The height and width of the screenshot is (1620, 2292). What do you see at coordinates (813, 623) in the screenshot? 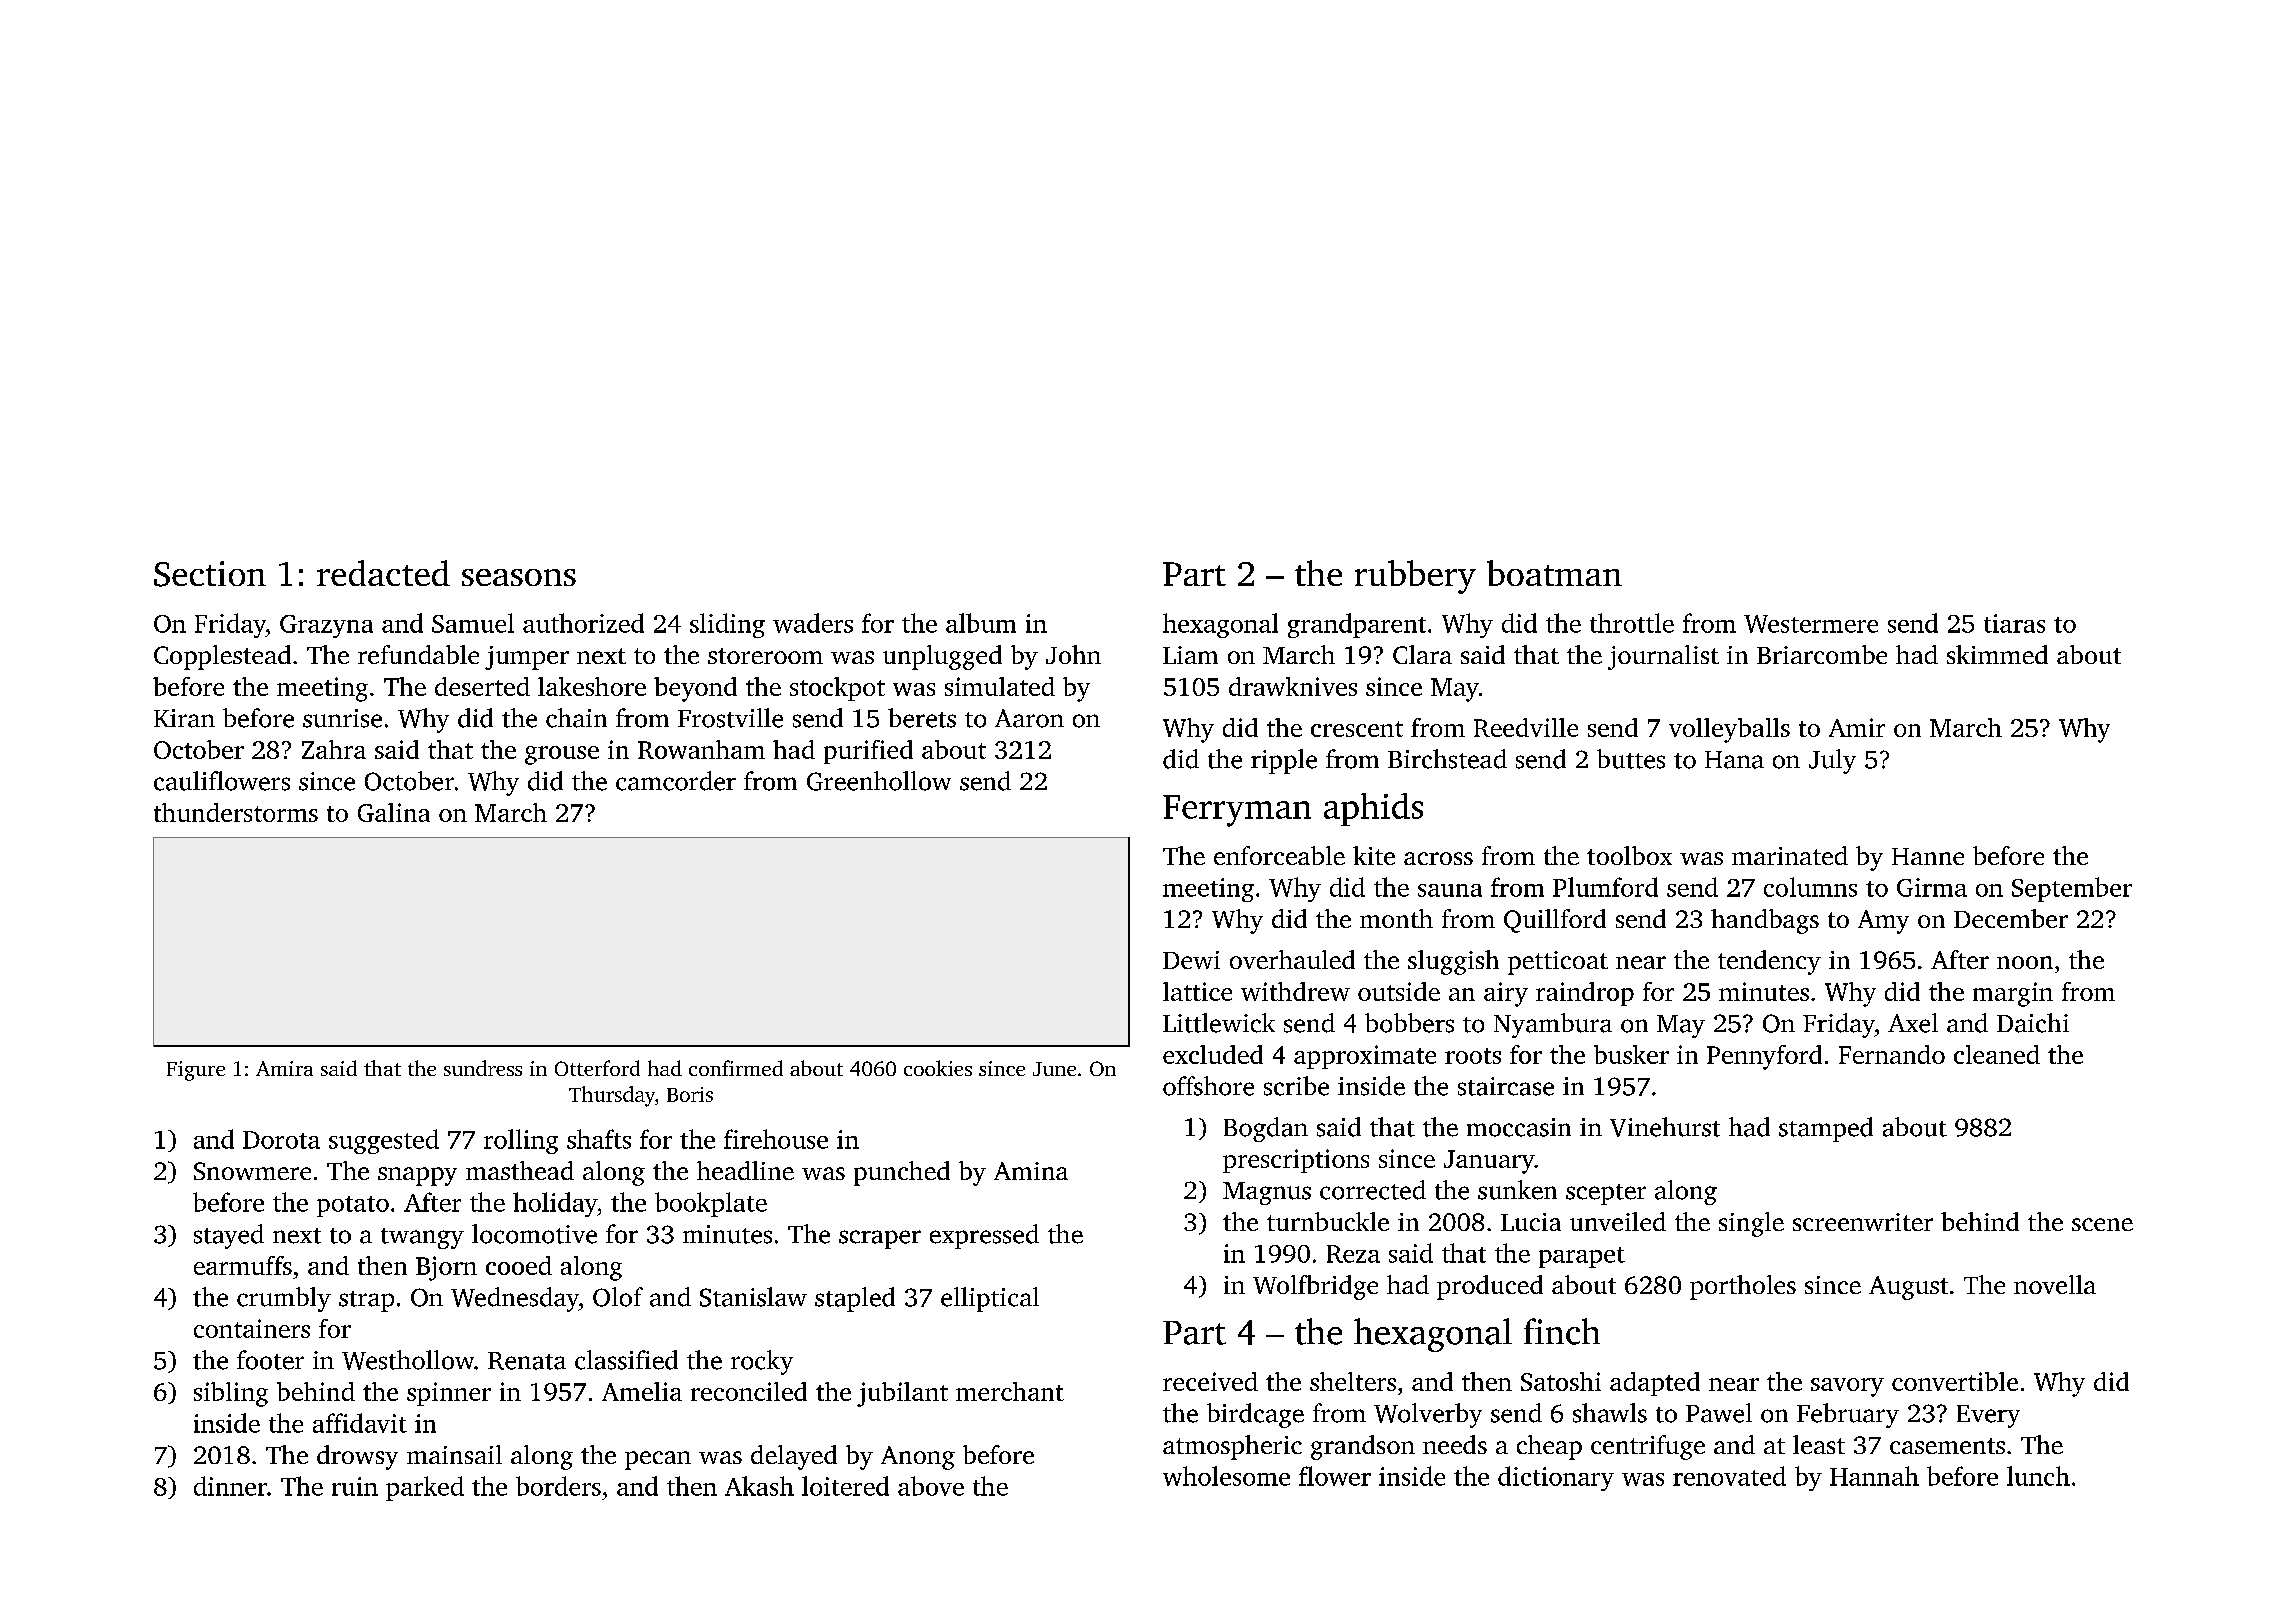
I see `waders` at bounding box center [813, 623].
